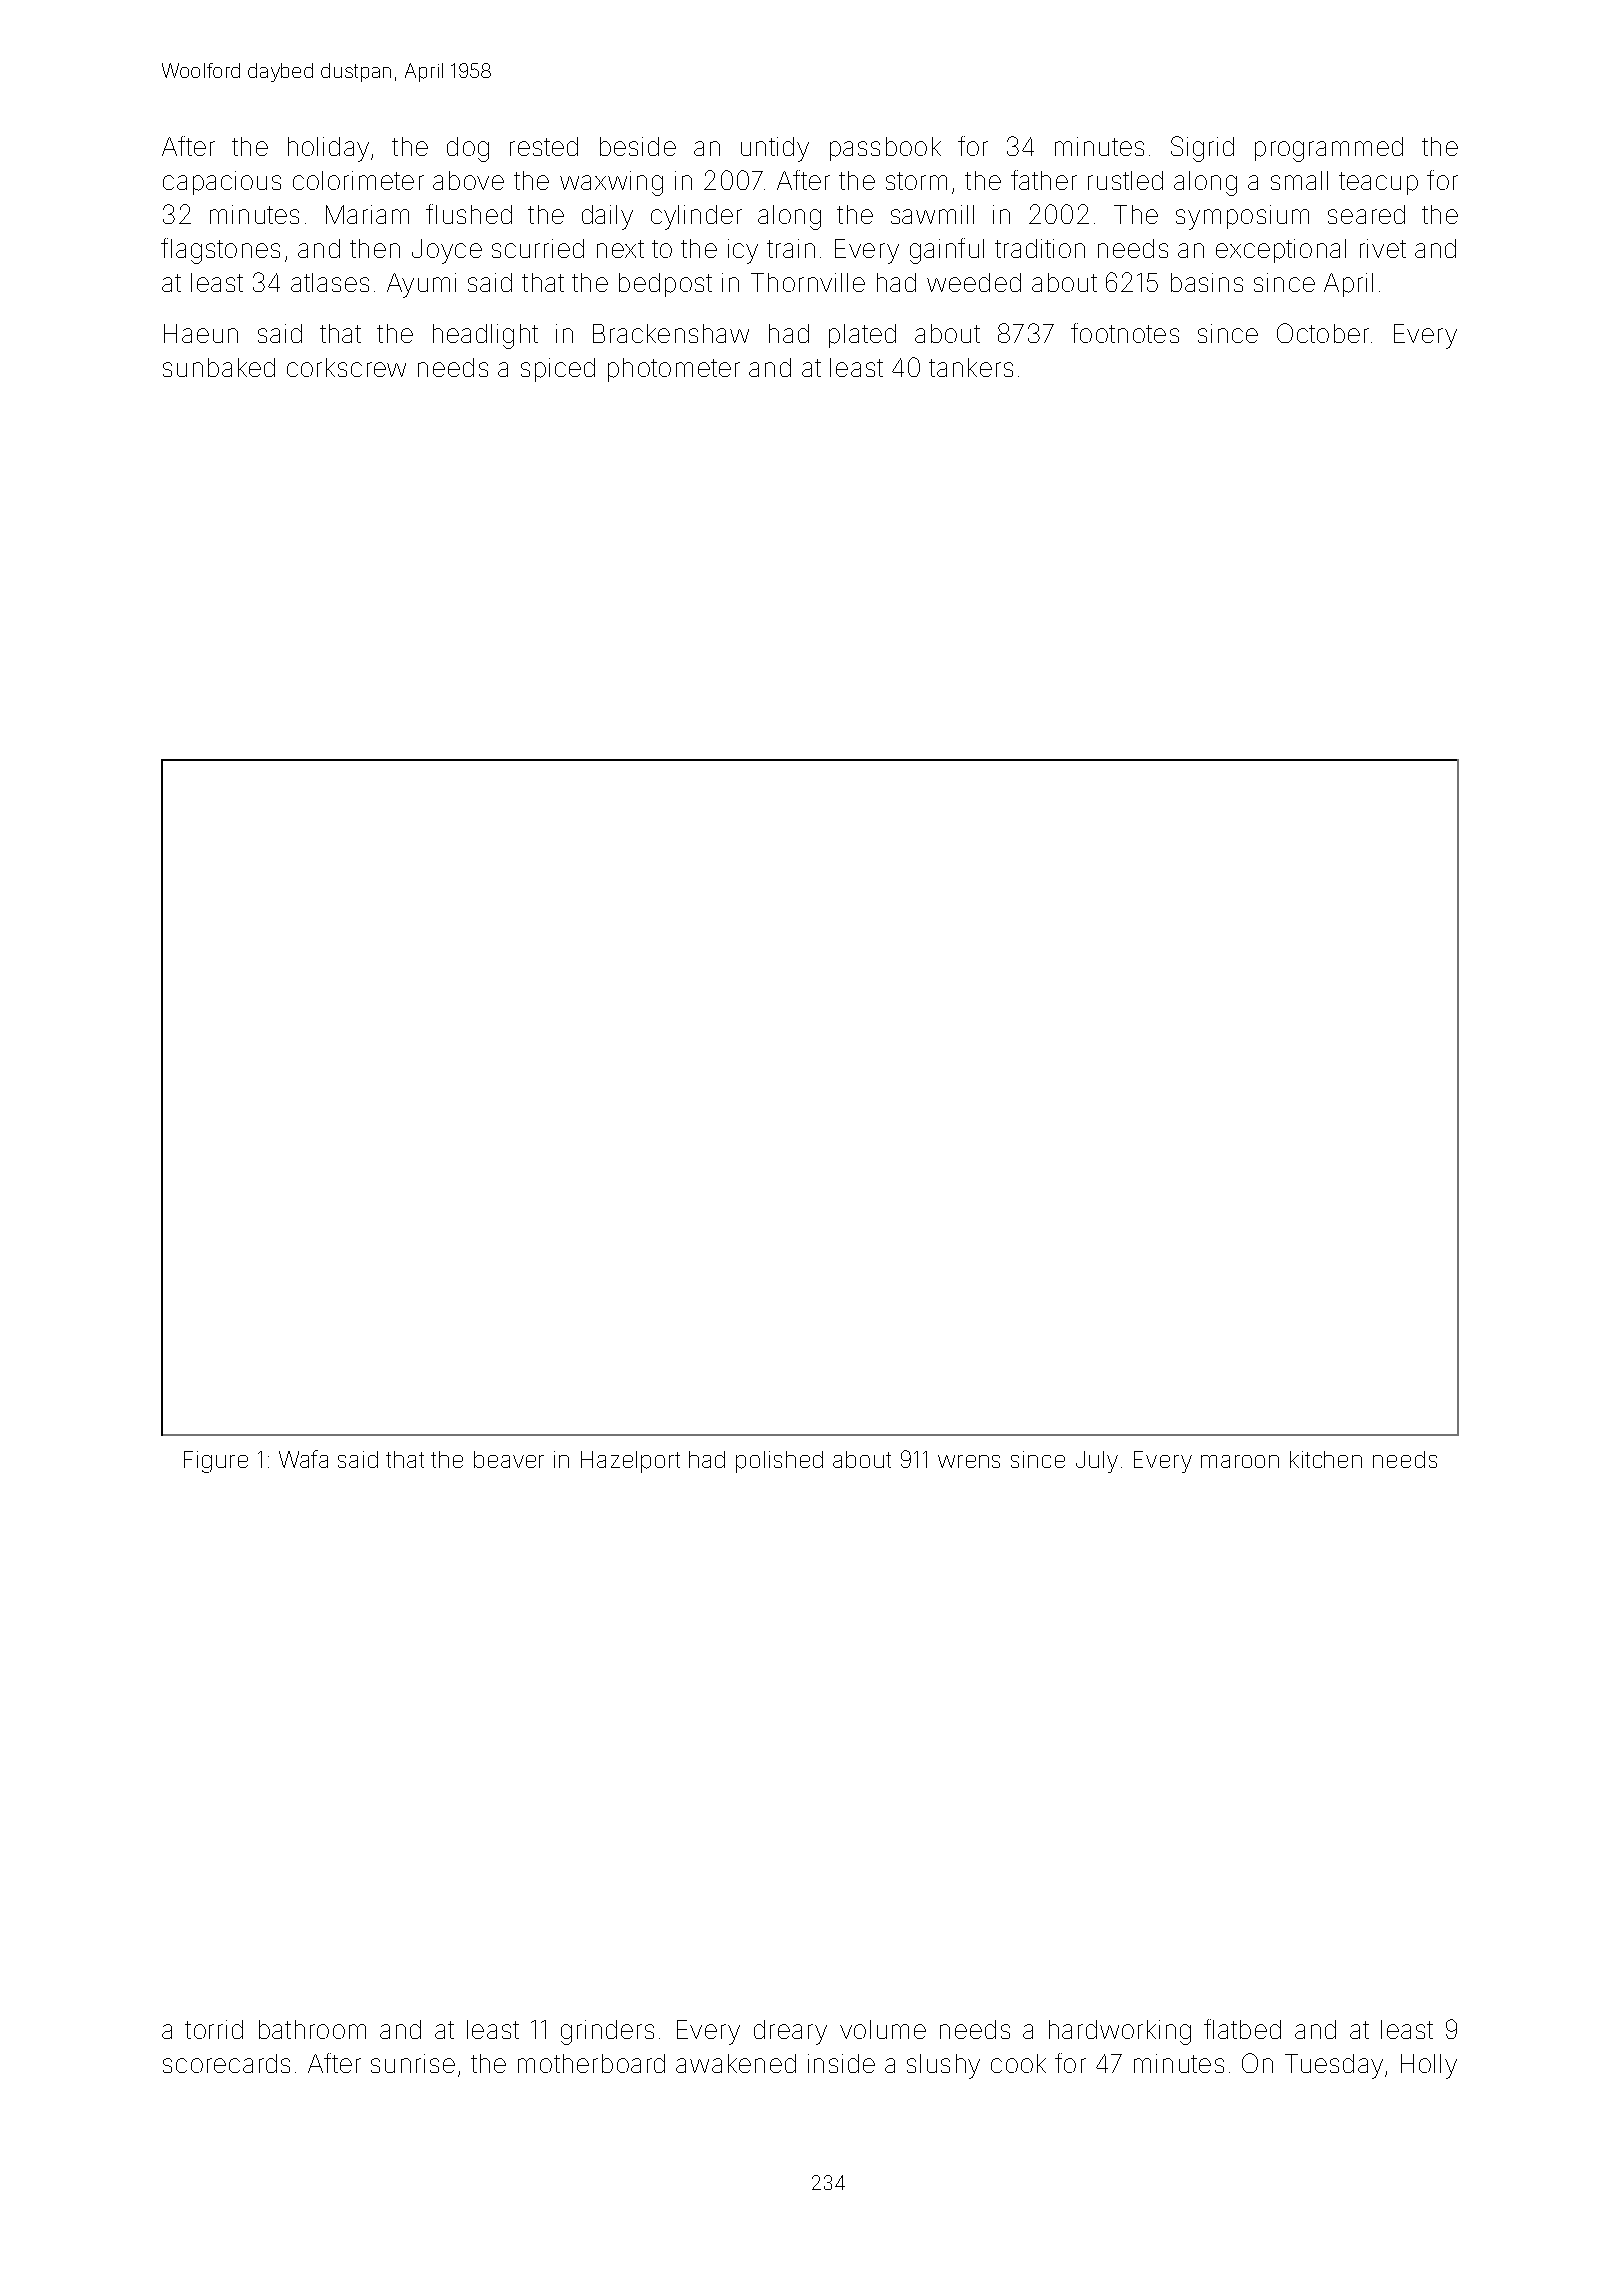 This screenshot has width=1620, height=2292. Describe the element at coordinates (226, 2063) in the screenshot. I see `scorecards` at that location.
